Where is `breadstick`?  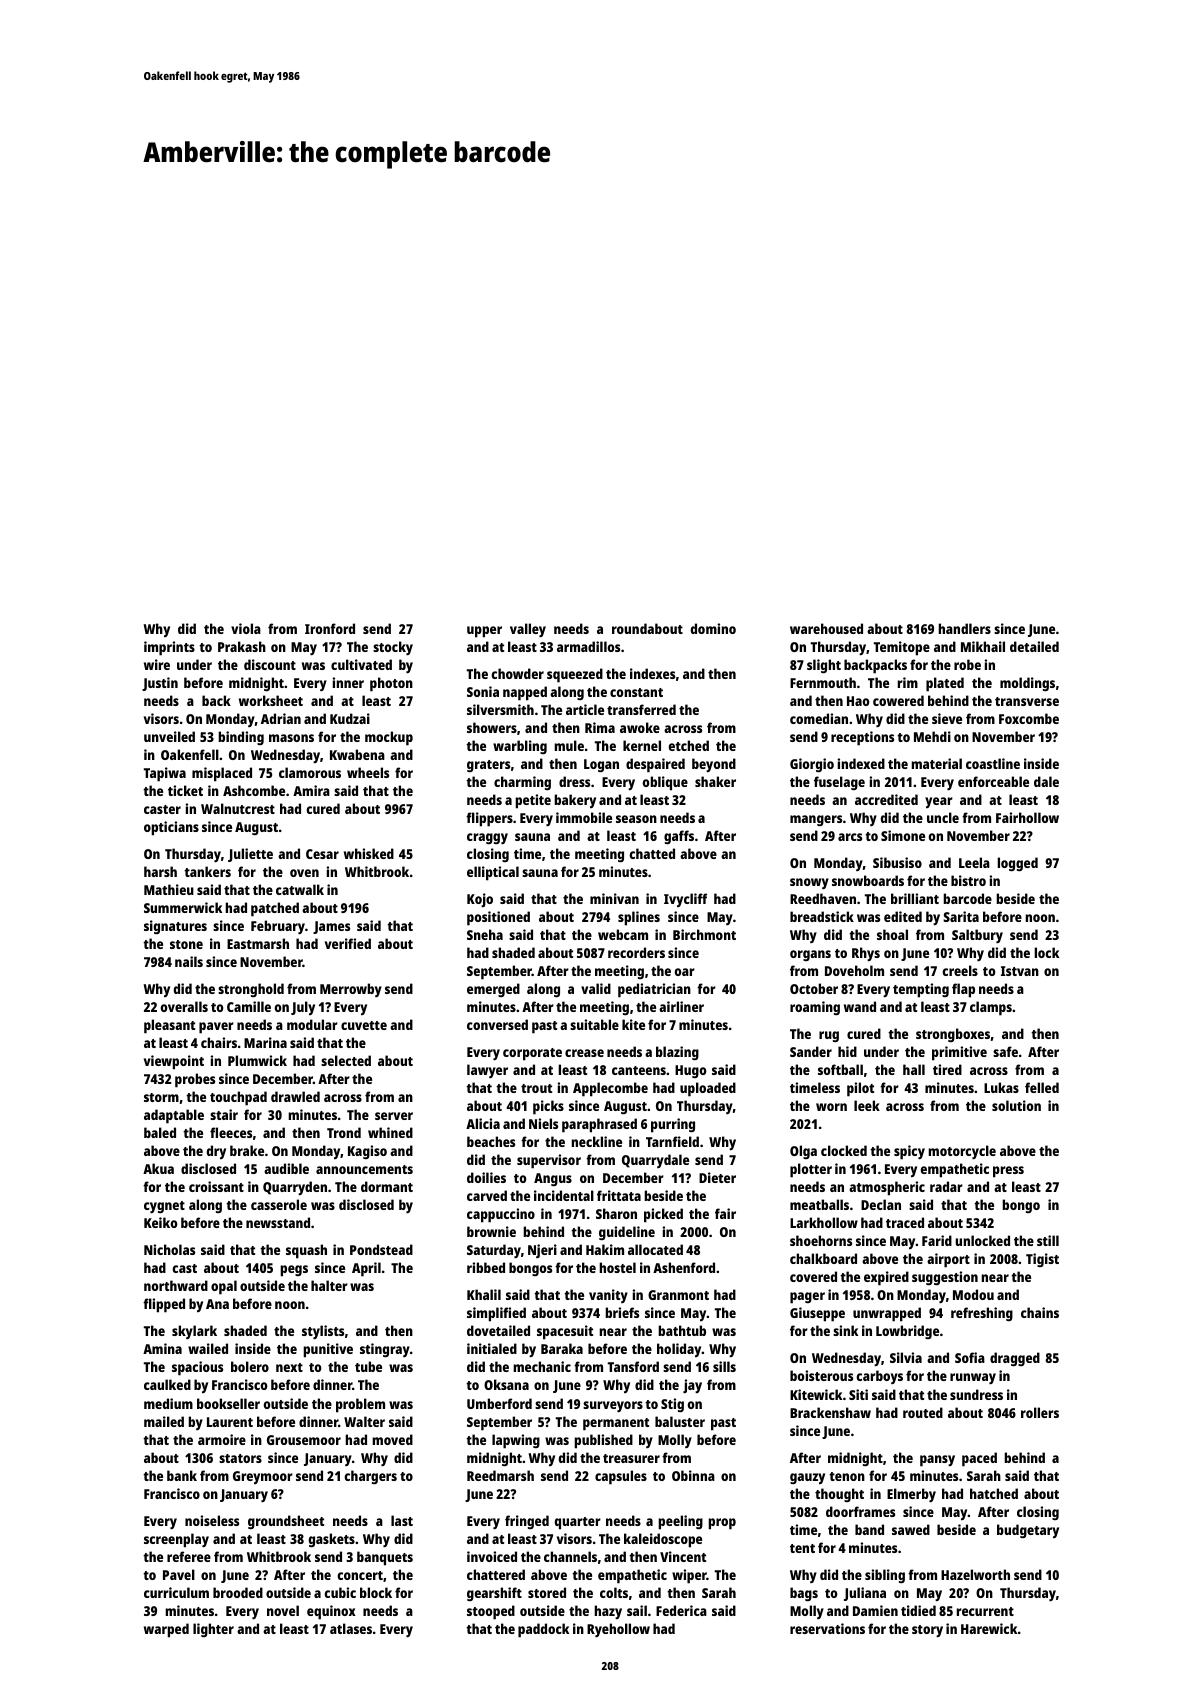 breadstick is located at coordinates (822, 916).
